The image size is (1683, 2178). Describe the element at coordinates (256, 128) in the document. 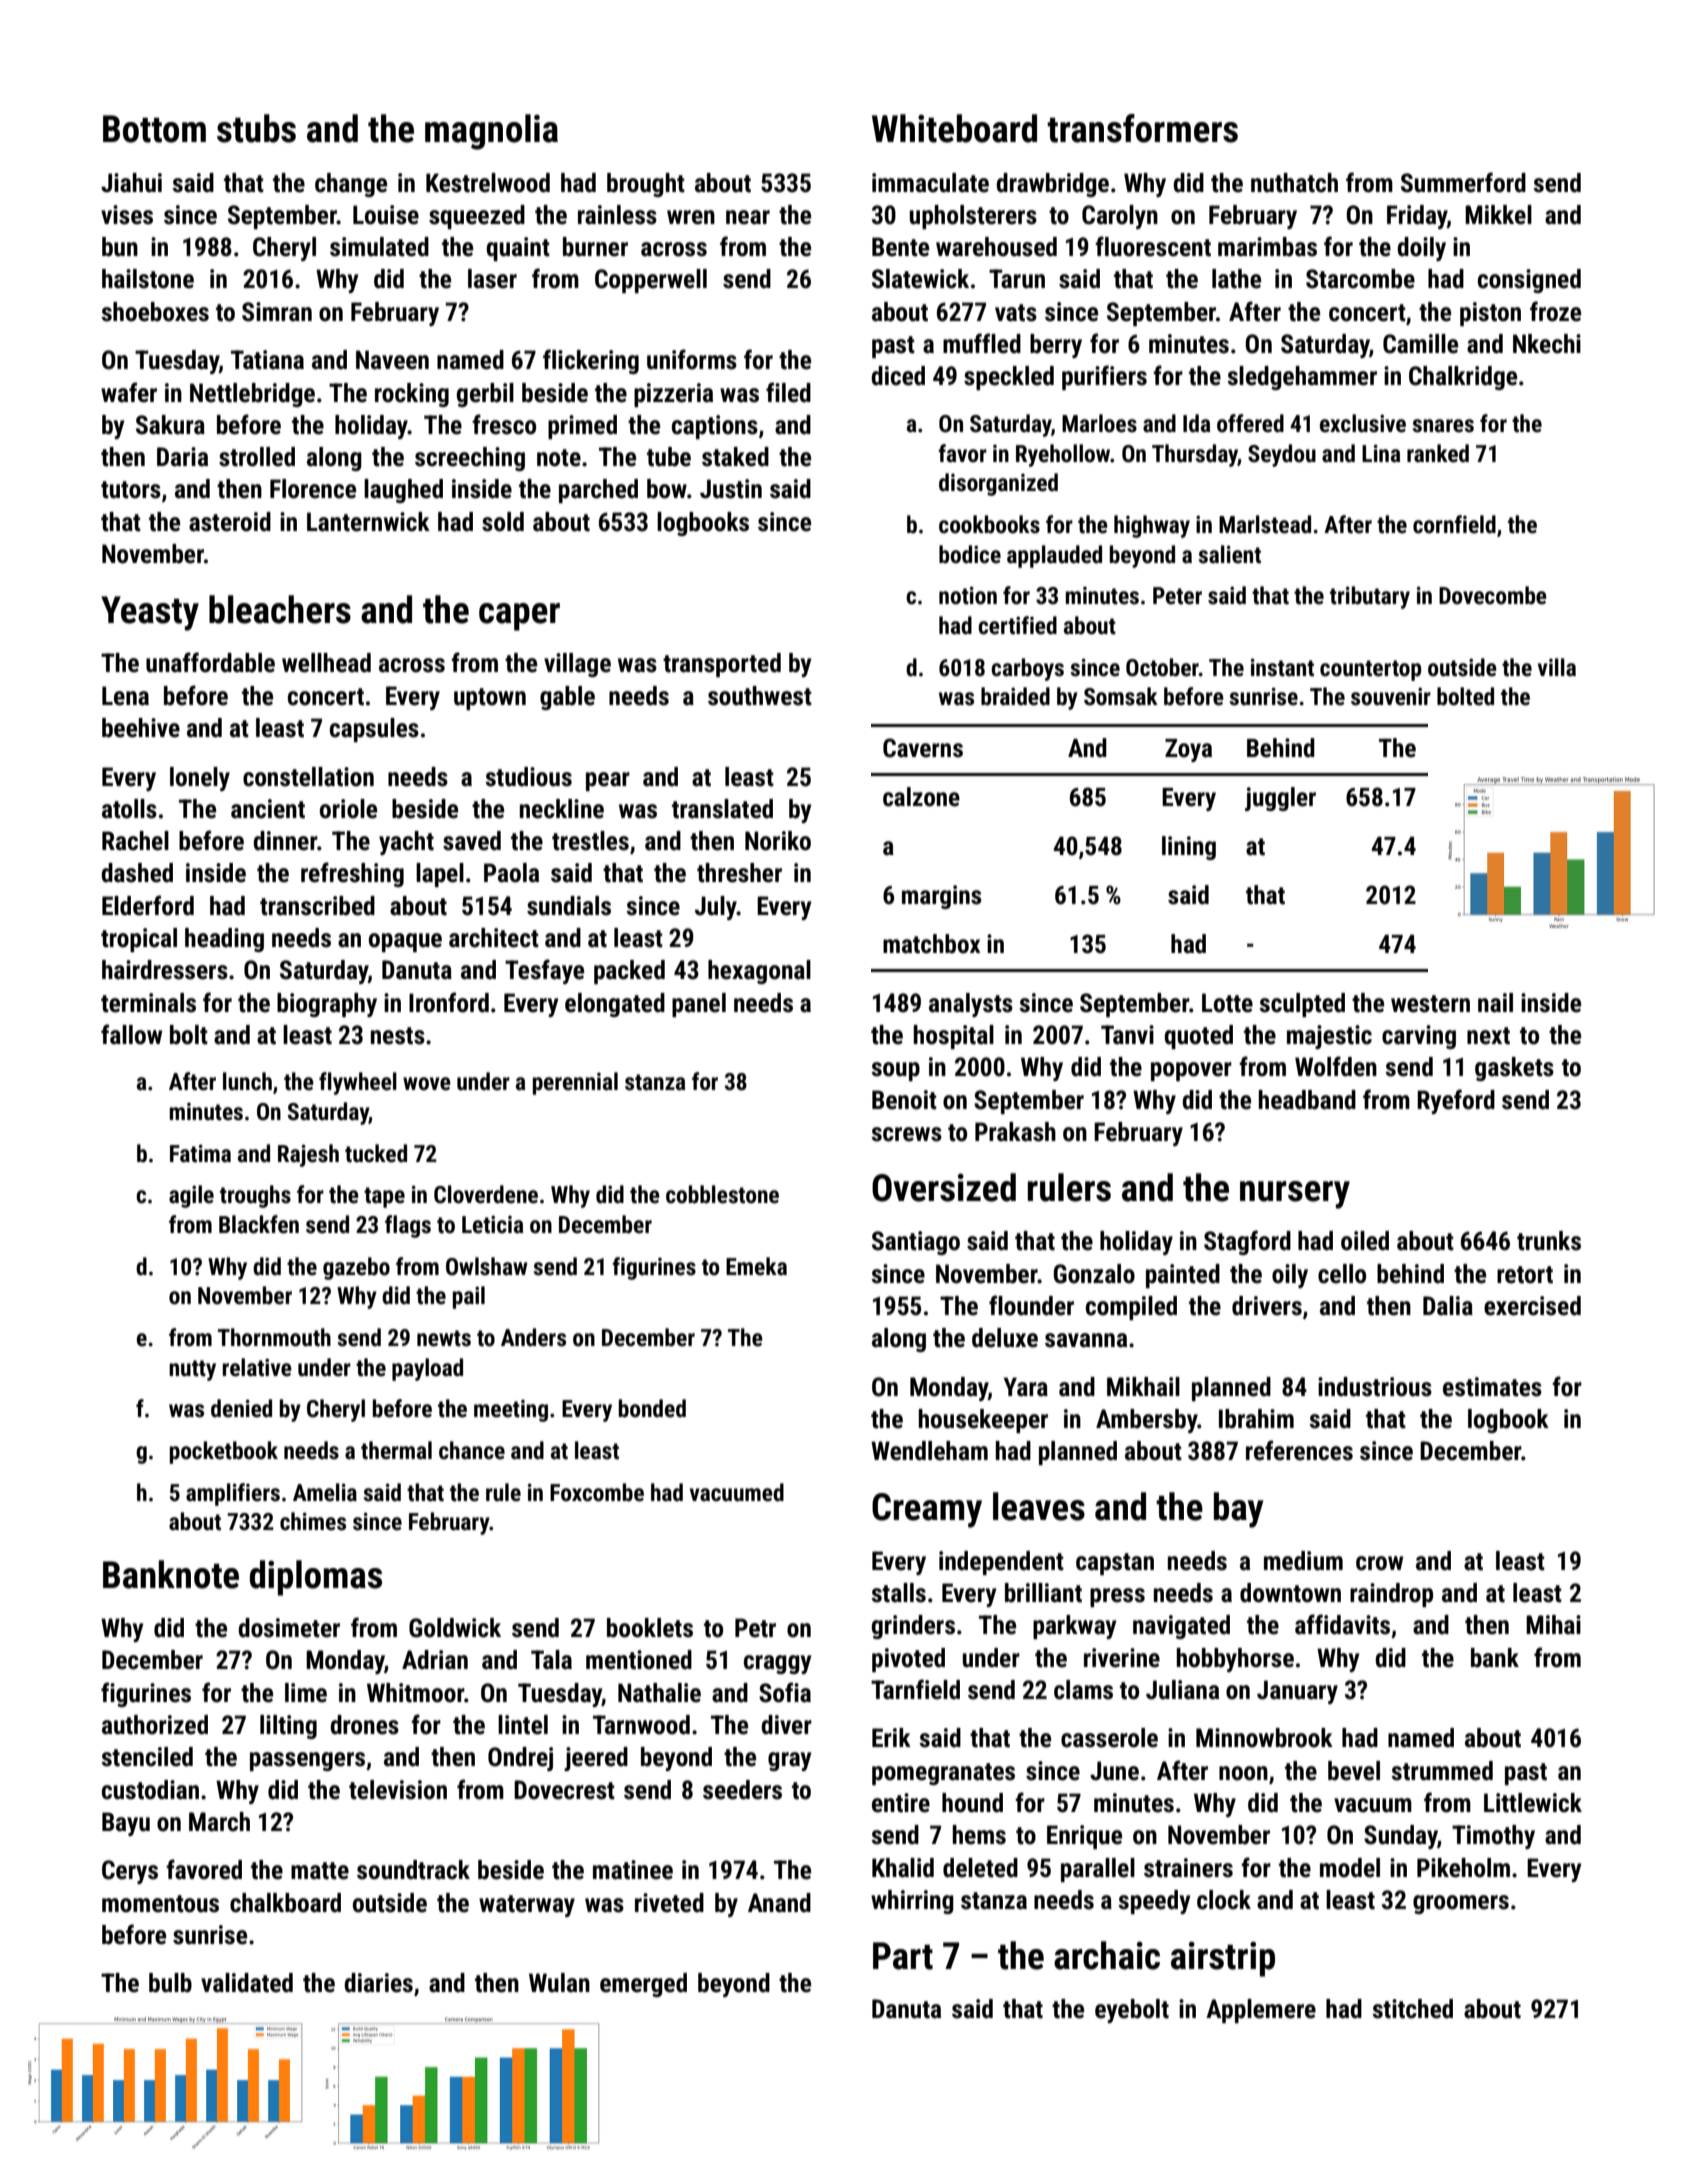

I see `stubs` at that location.
